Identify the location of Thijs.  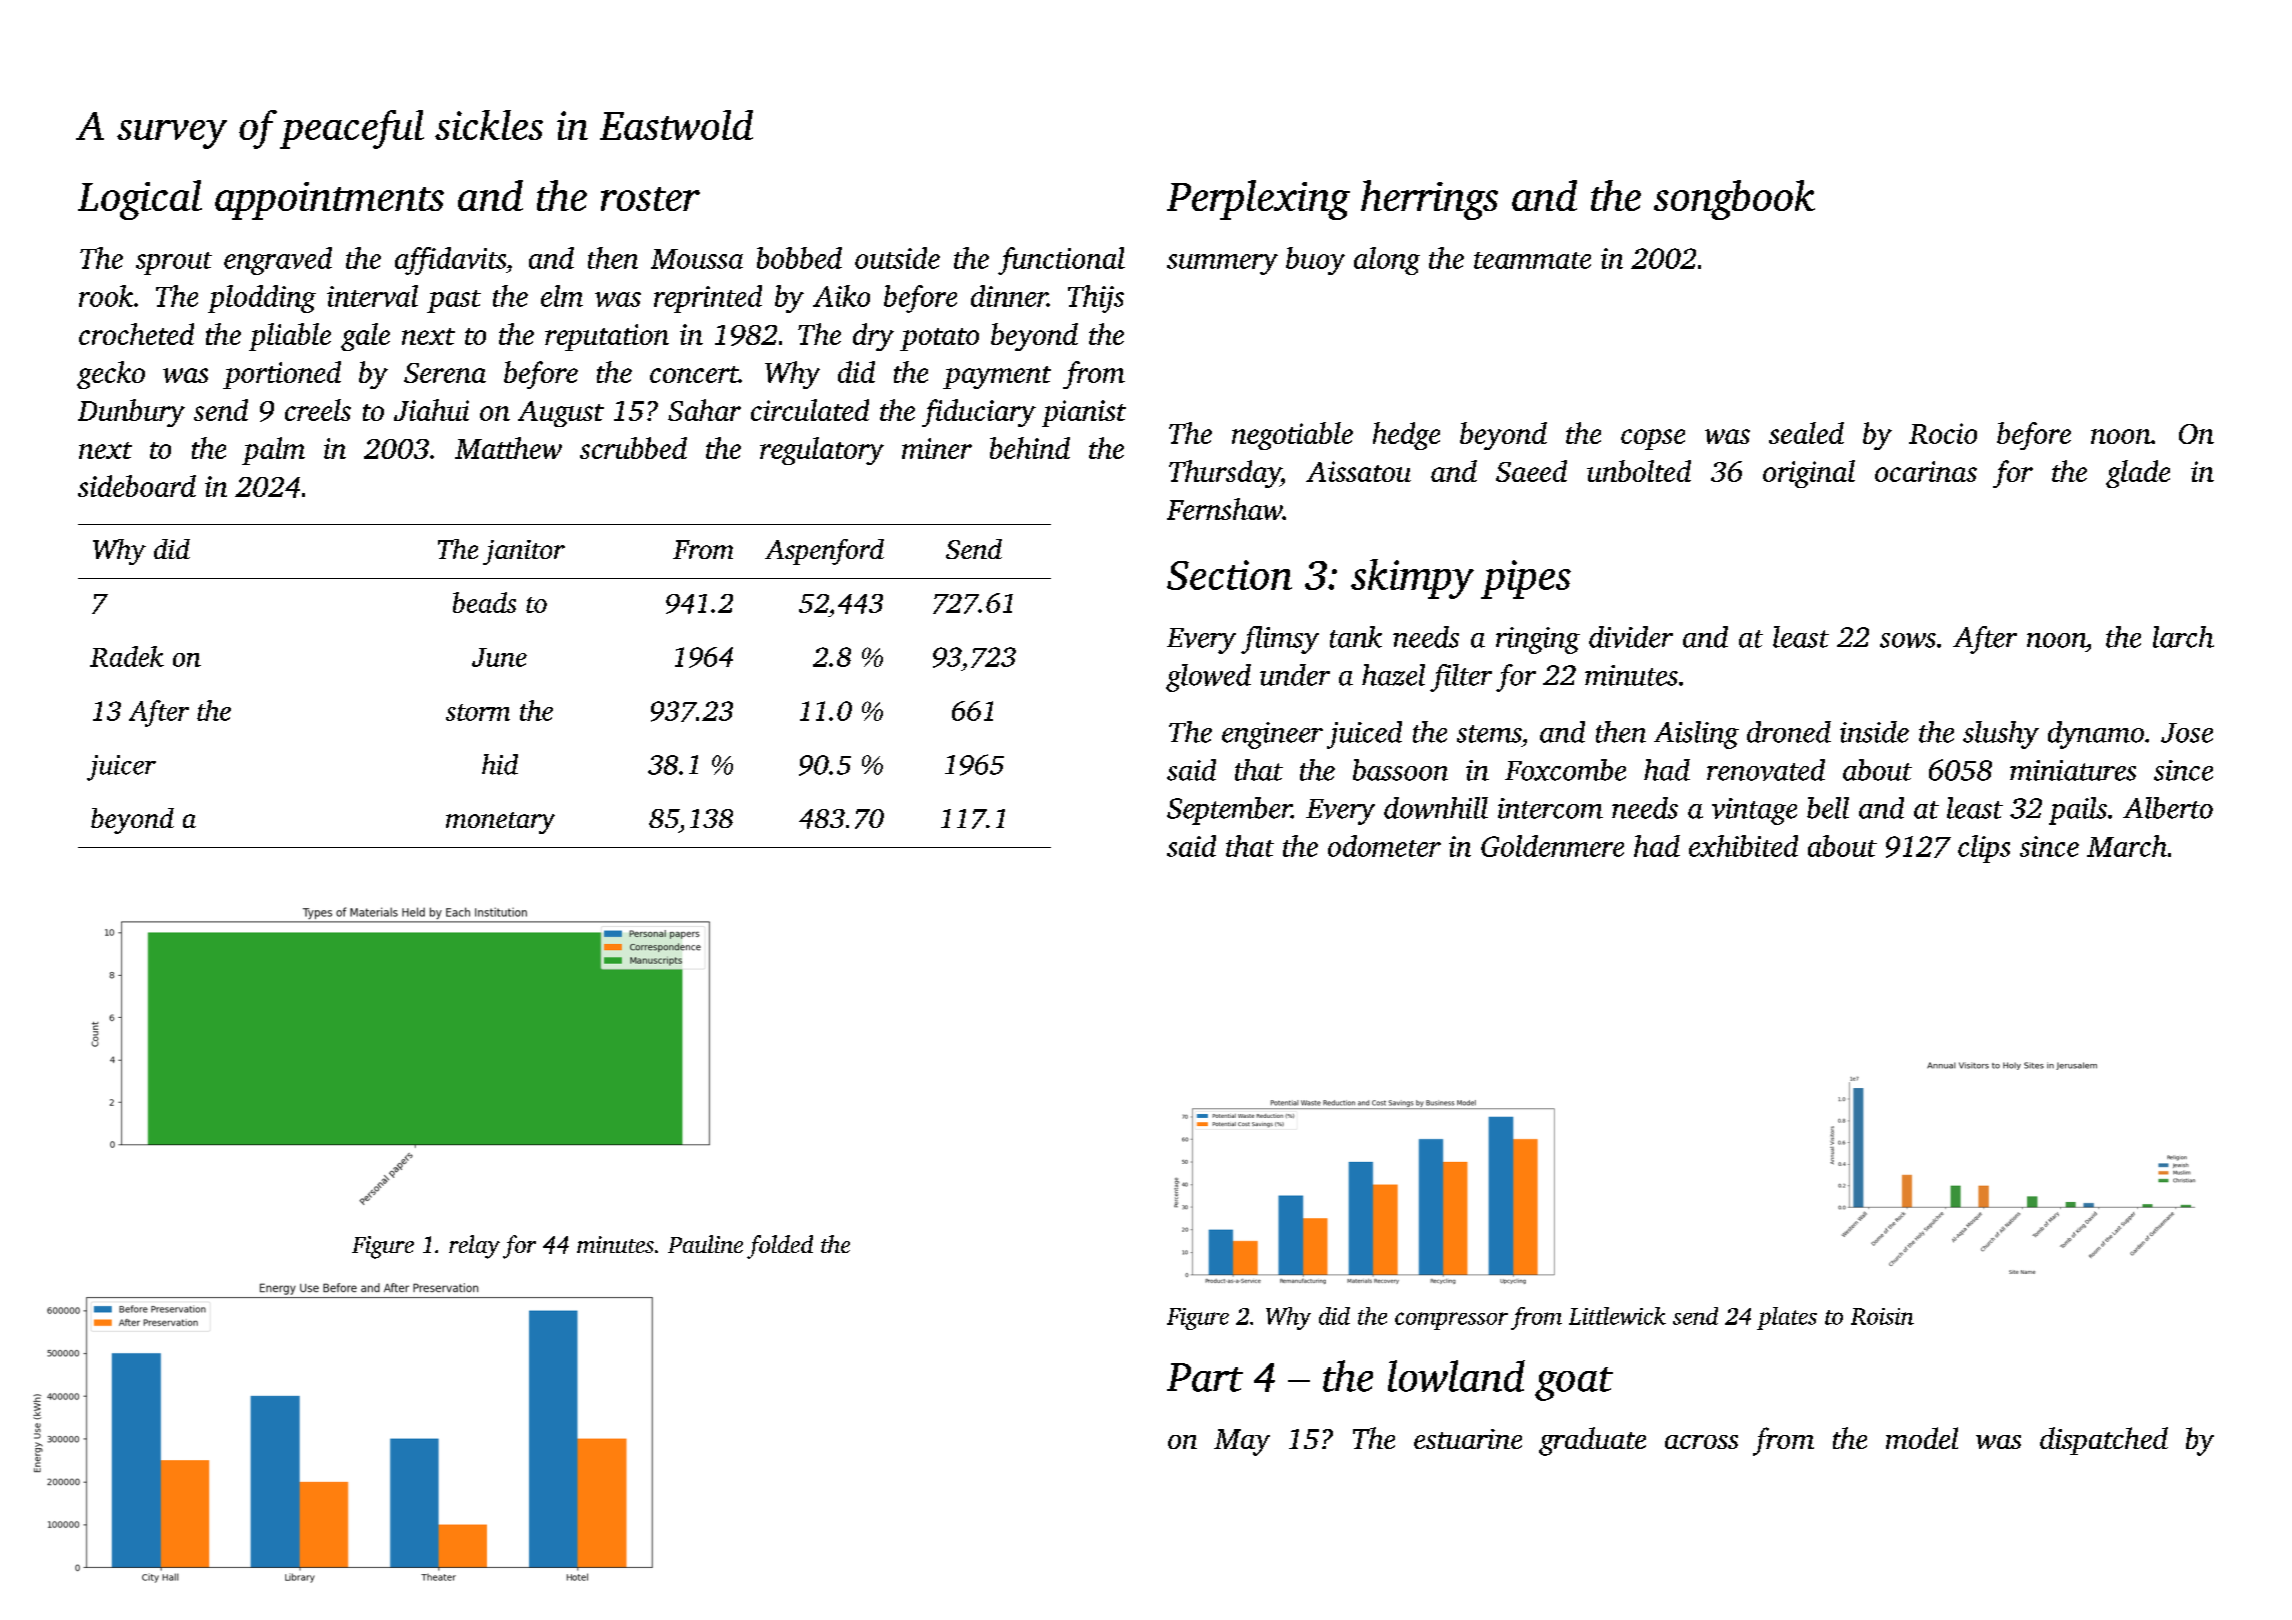
(1096, 299).
